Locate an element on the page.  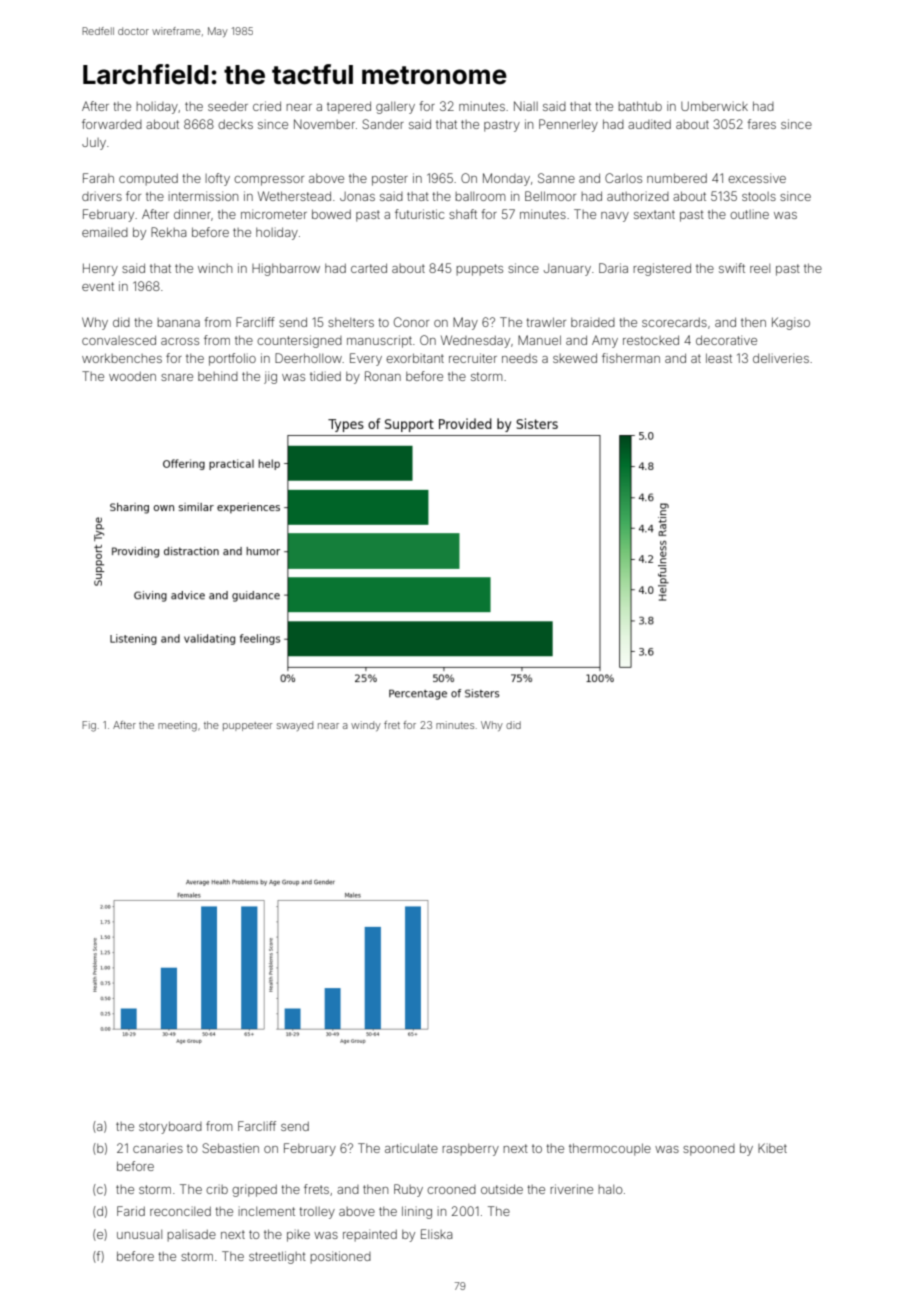
storyboard is located at coordinates (170, 1127).
